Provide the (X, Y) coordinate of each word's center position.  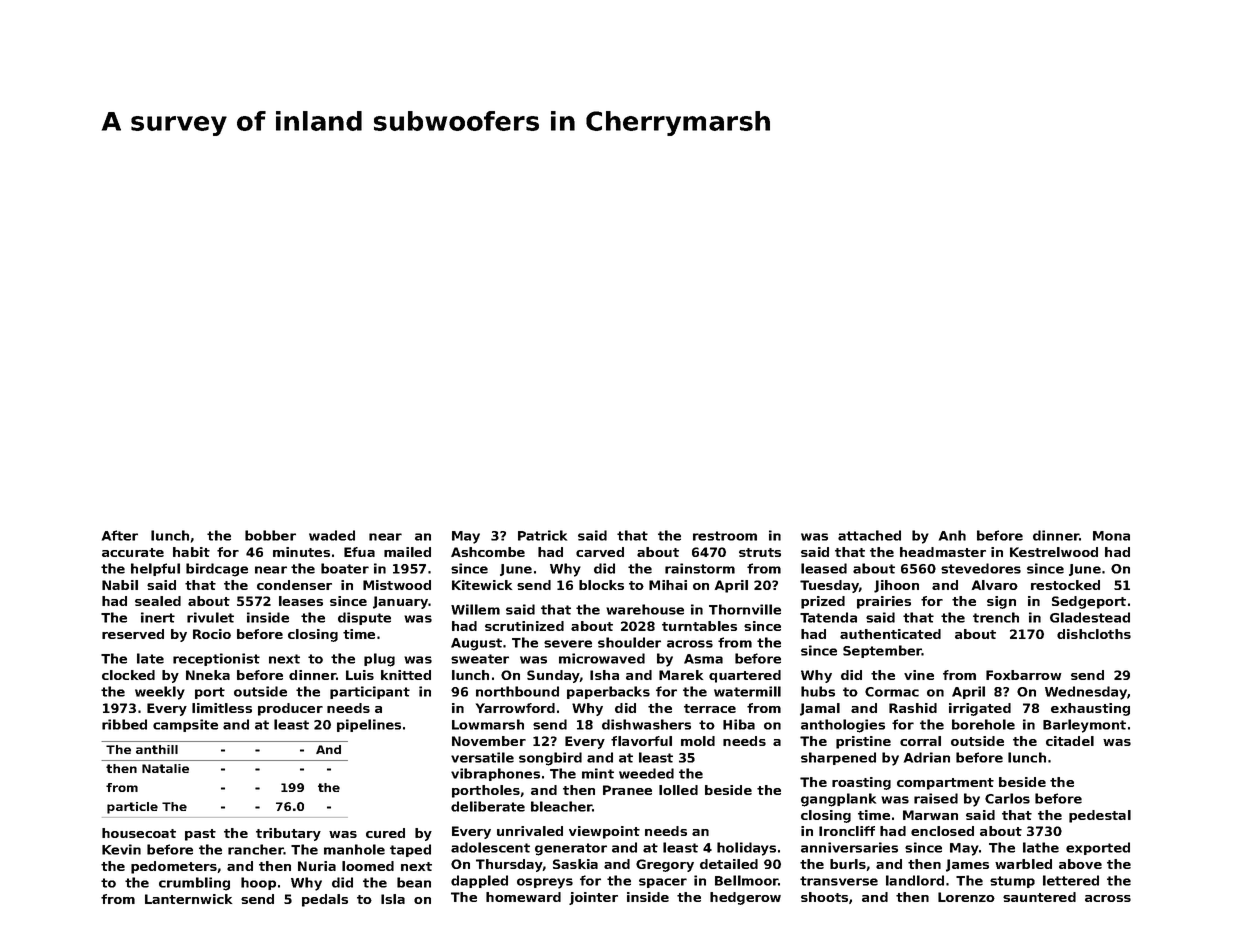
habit (191, 552)
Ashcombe (488, 552)
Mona (1111, 536)
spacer (663, 883)
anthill (157, 749)
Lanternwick (188, 899)
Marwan (930, 815)
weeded (646, 773)
